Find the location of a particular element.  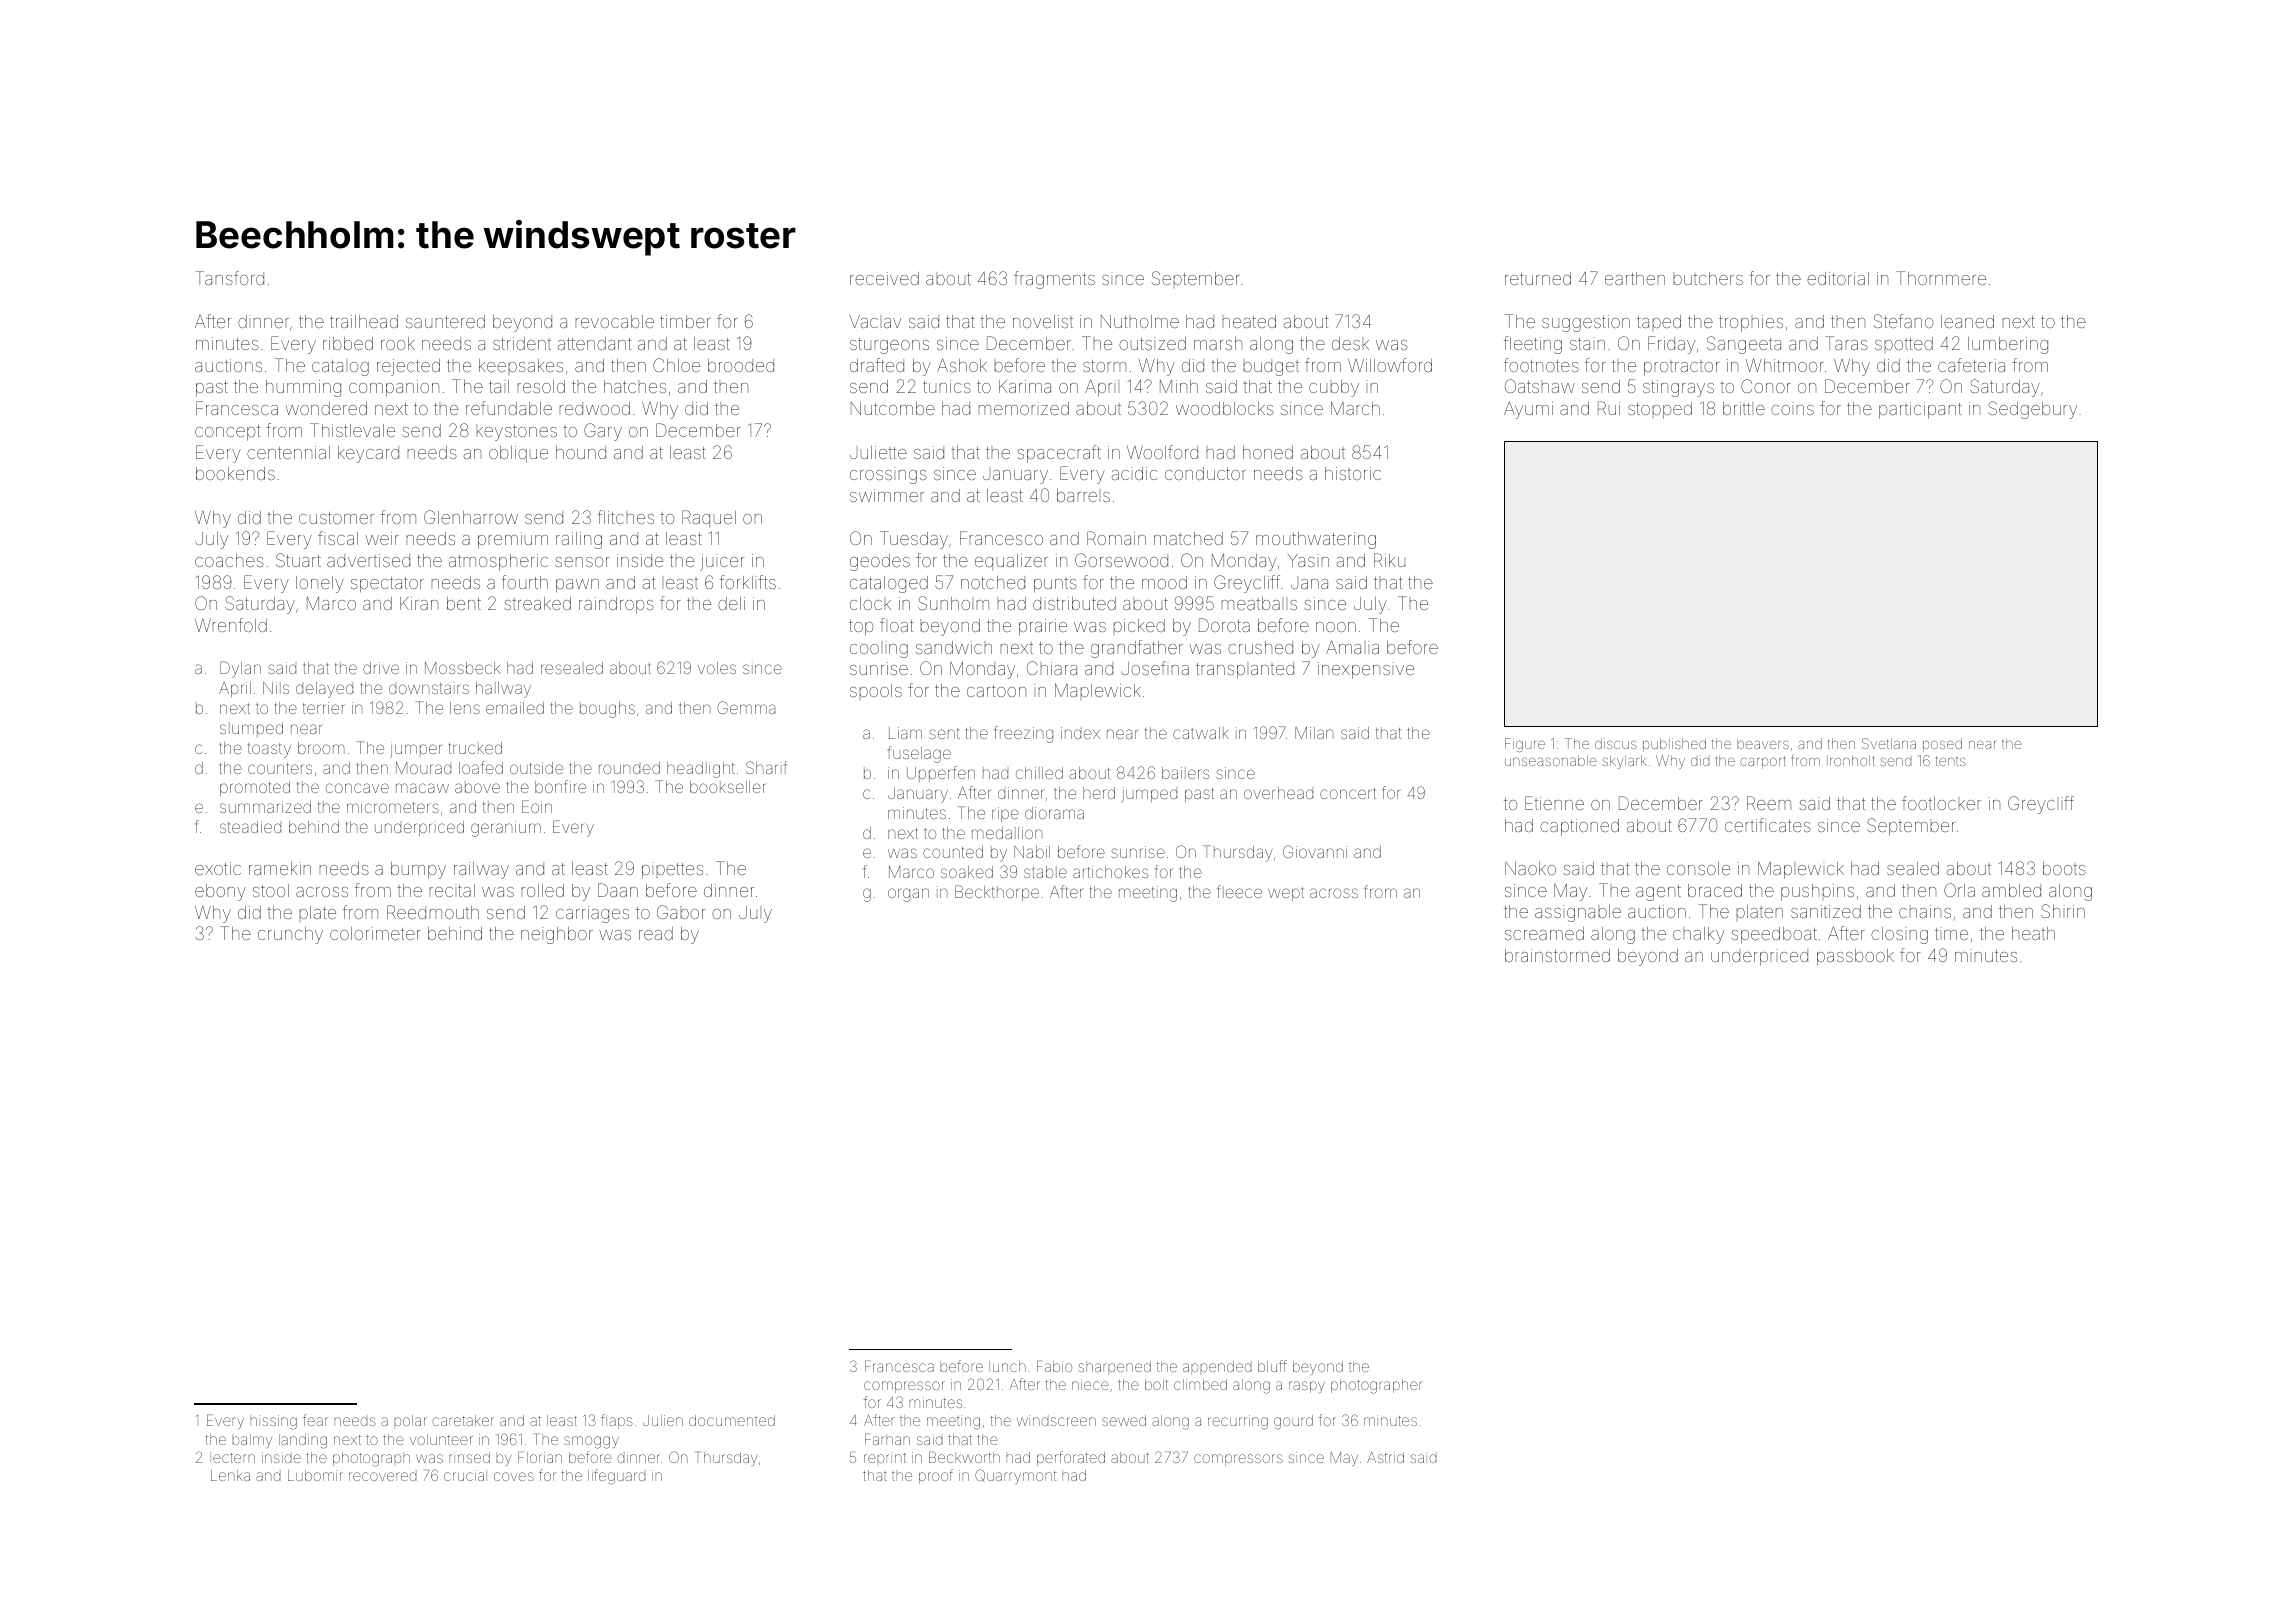

Thornmere is located at coordinates (1941, 278).
